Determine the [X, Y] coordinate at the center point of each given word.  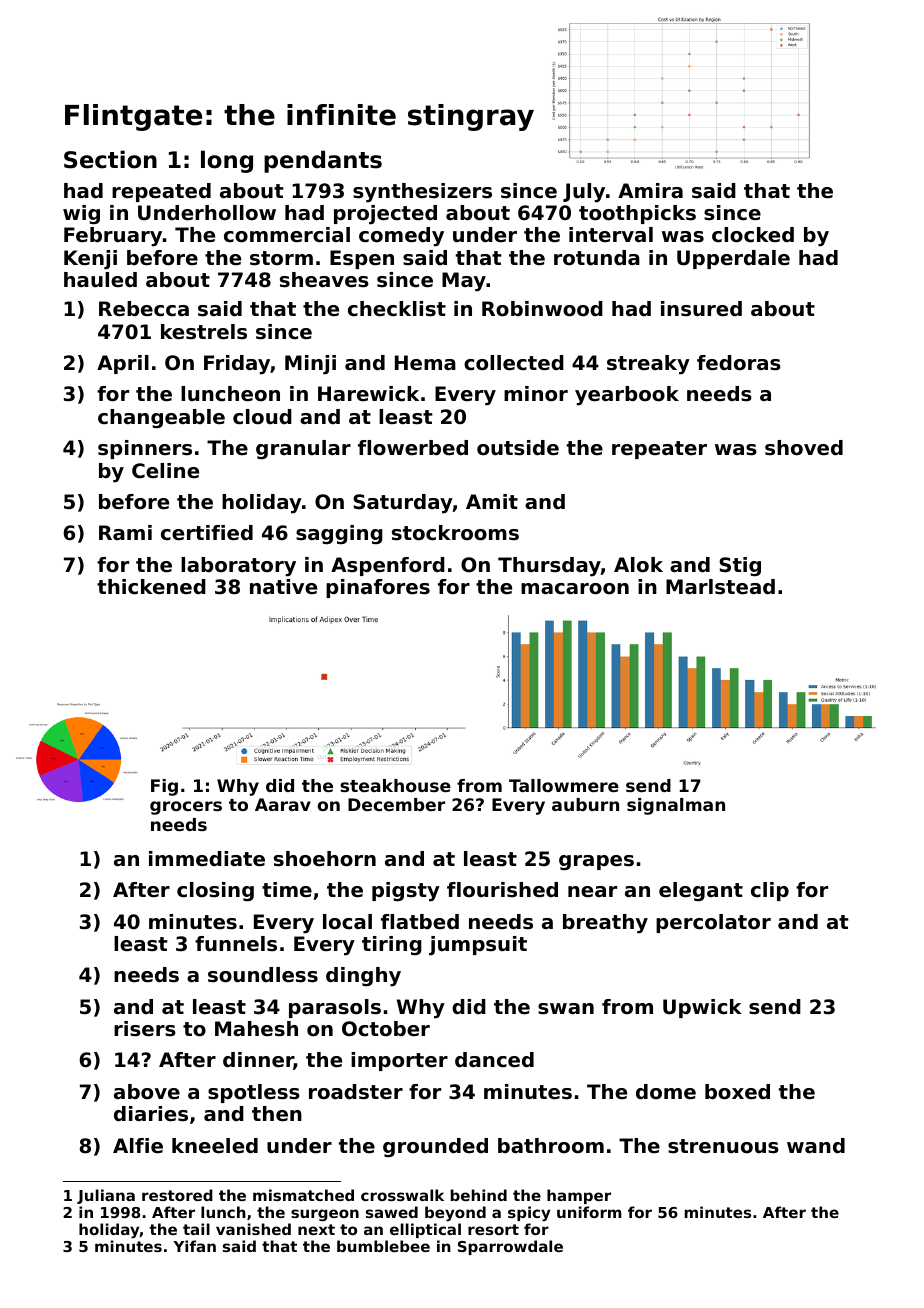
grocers [186, 808]
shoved [804, 448]
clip [770, 891]
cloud [262, 417]
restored [177, 1195]
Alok [638, 565]
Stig [740, 566]
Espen [362, 259]
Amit [492, 501]
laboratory [238, 567]
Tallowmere [564, 785]
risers [145, 1029]
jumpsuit [478, 946]
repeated [161, 192]
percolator [713, 923]
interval [611, 234]
